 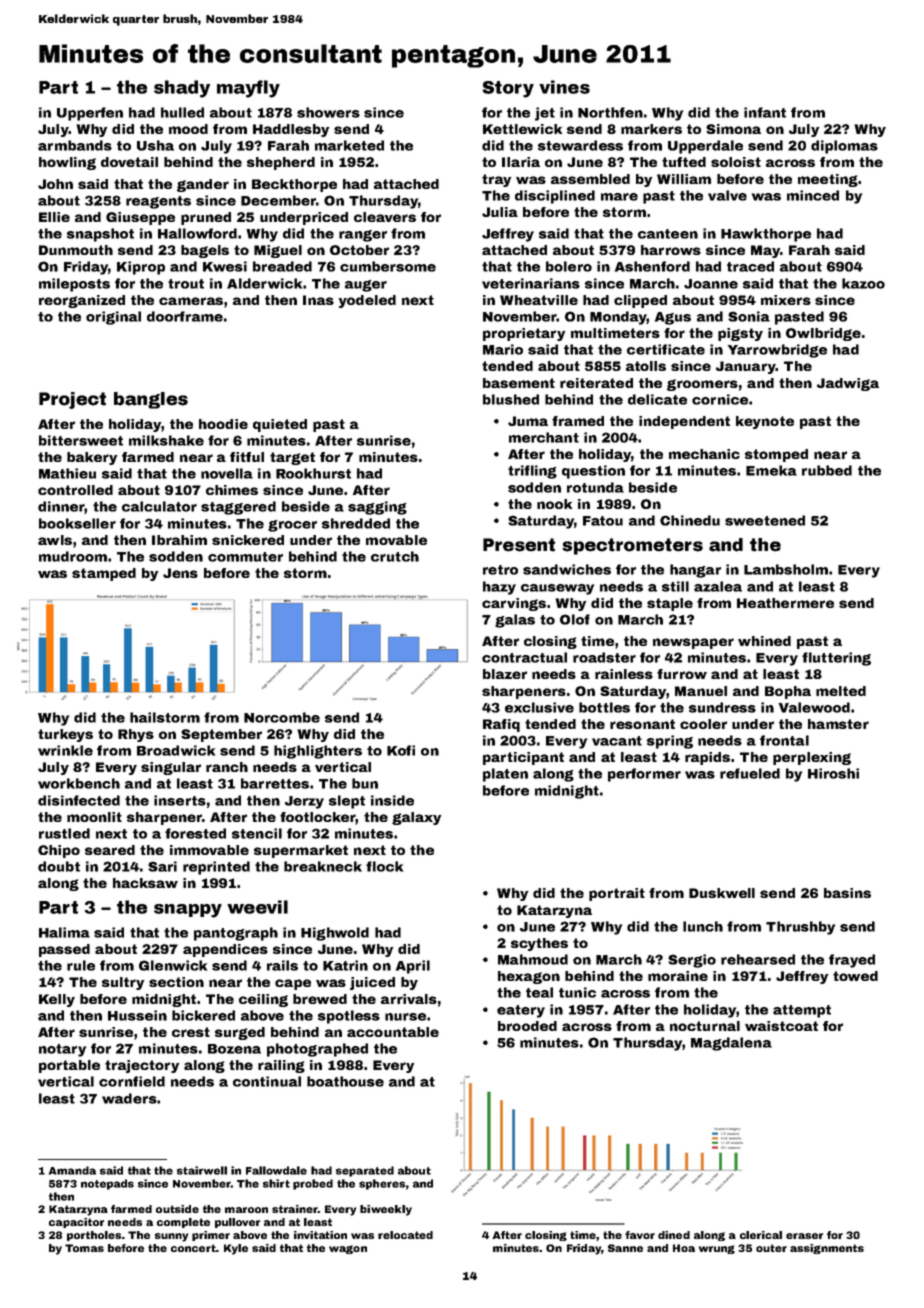 What do you see at coordinates (64, 932) in the screenshot?
I see `Halima` at bounding box center [64, 932].
